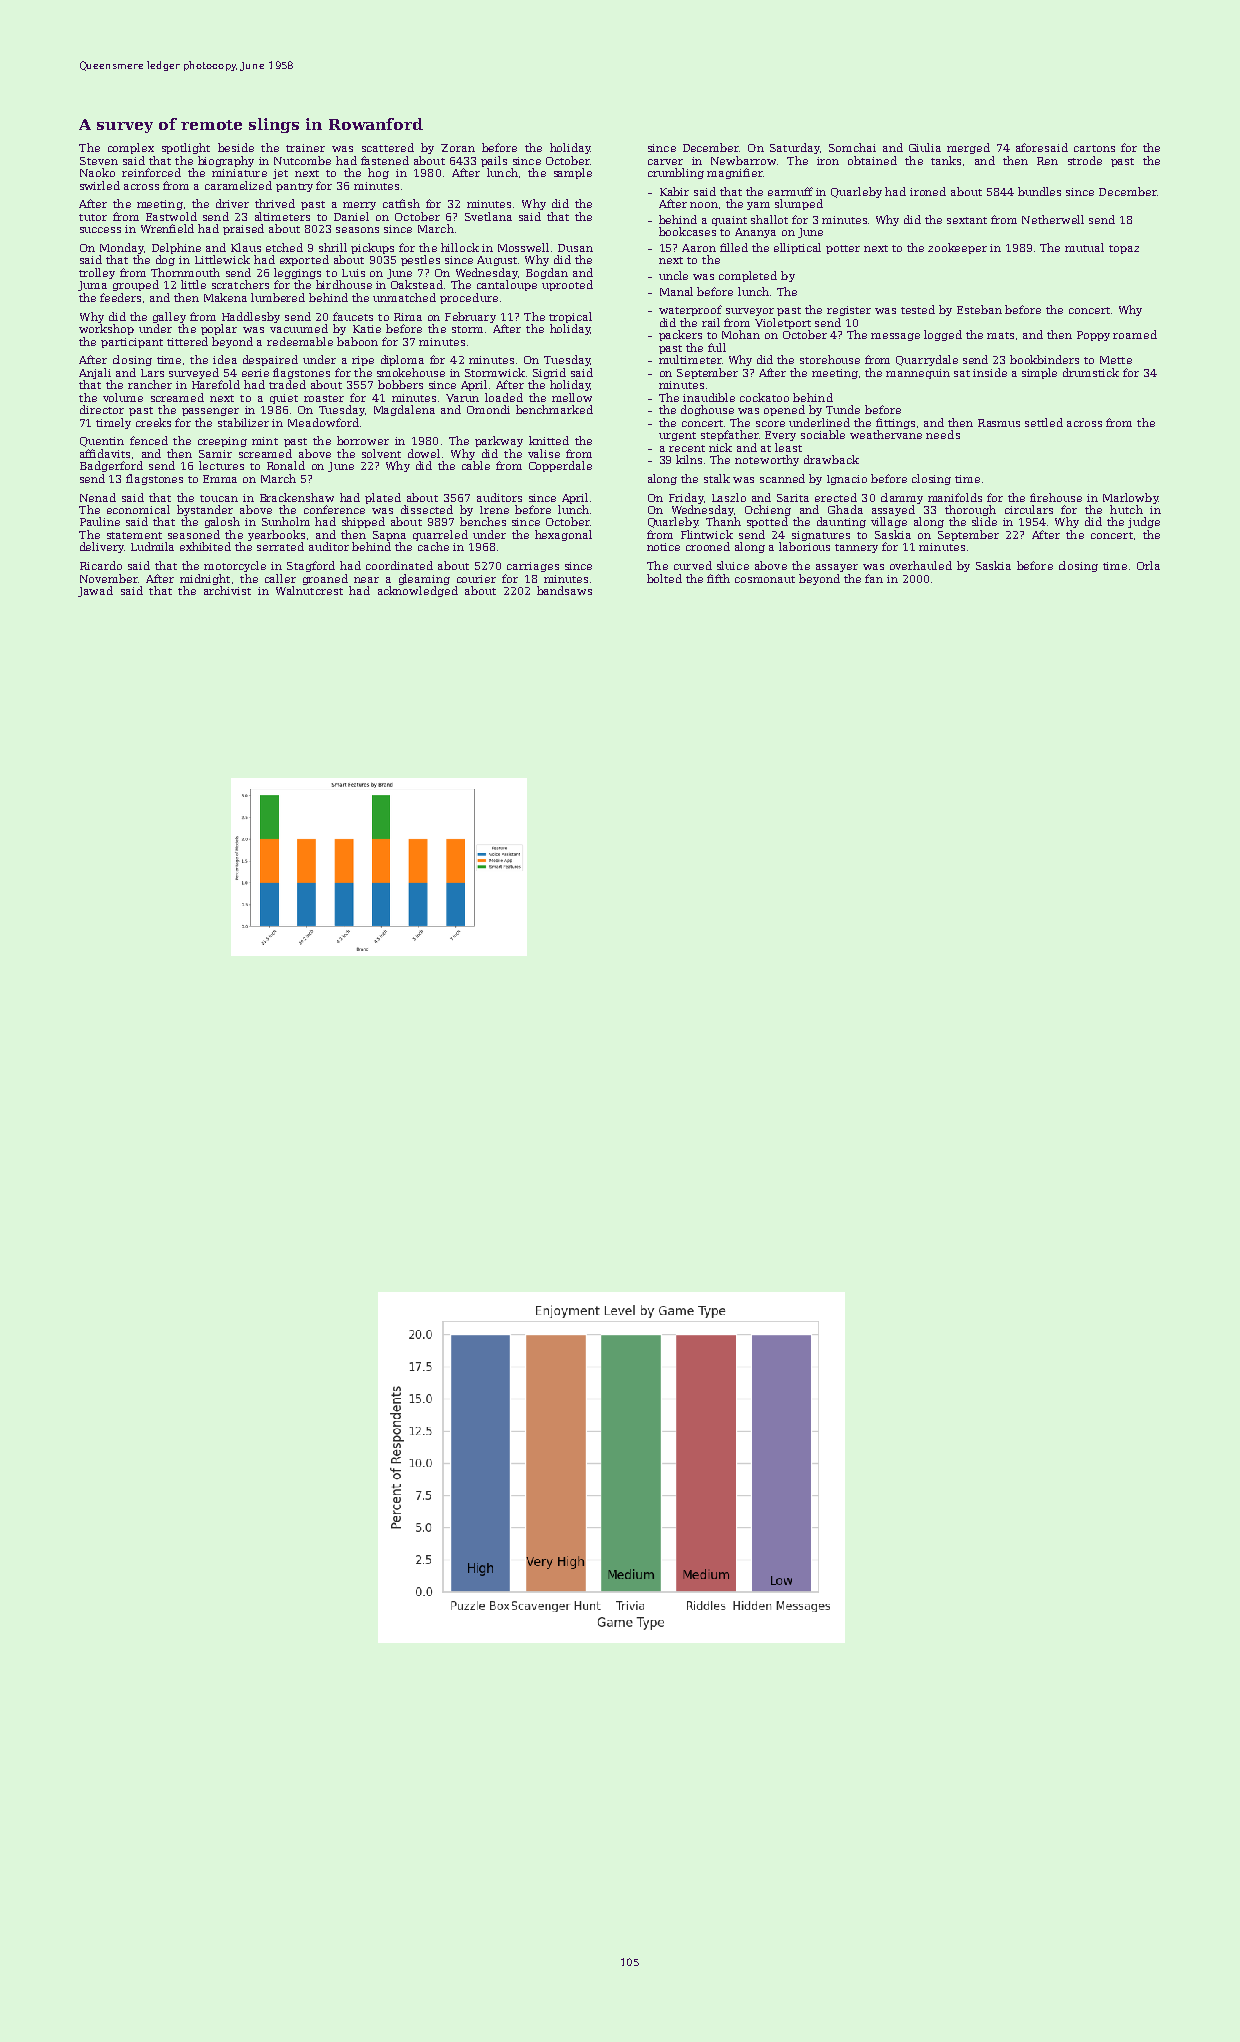  What do you see at coordinates (95, 373) in the screenshot?
I see `Anjali` at bounding box center [95, 373].
